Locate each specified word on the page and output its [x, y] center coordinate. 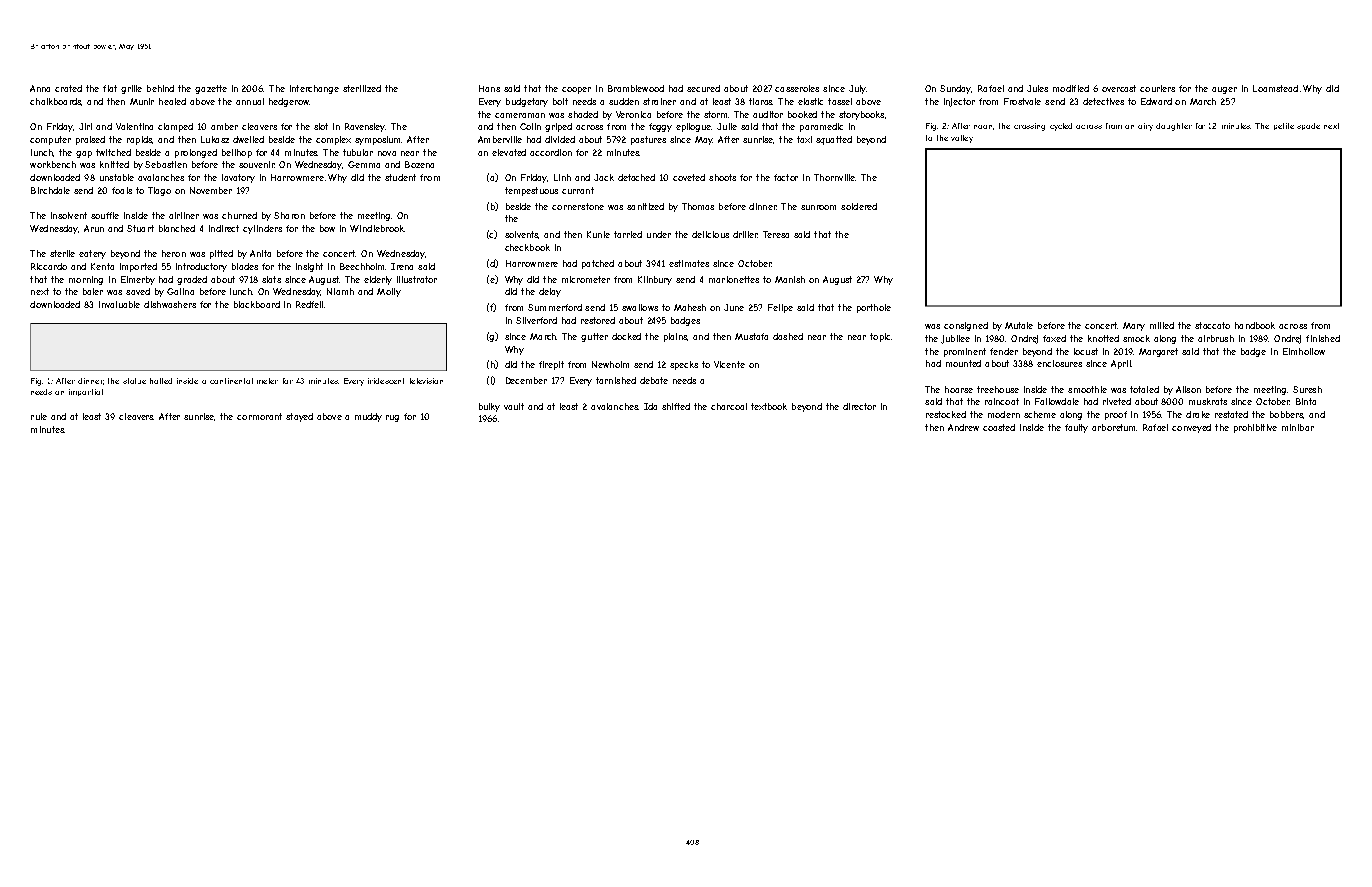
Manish [790, 279]
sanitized [645, 206]
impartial [86, 392]
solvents [522, 235]
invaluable [119, 304]
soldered [859, 206]
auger [1224, 90]
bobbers [1287, 415]
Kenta [102, 266]
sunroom [818, 207]
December [526, 380]
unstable [117, 177]
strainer [659, 101]
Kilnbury [655, 280]
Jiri [85, 126]
